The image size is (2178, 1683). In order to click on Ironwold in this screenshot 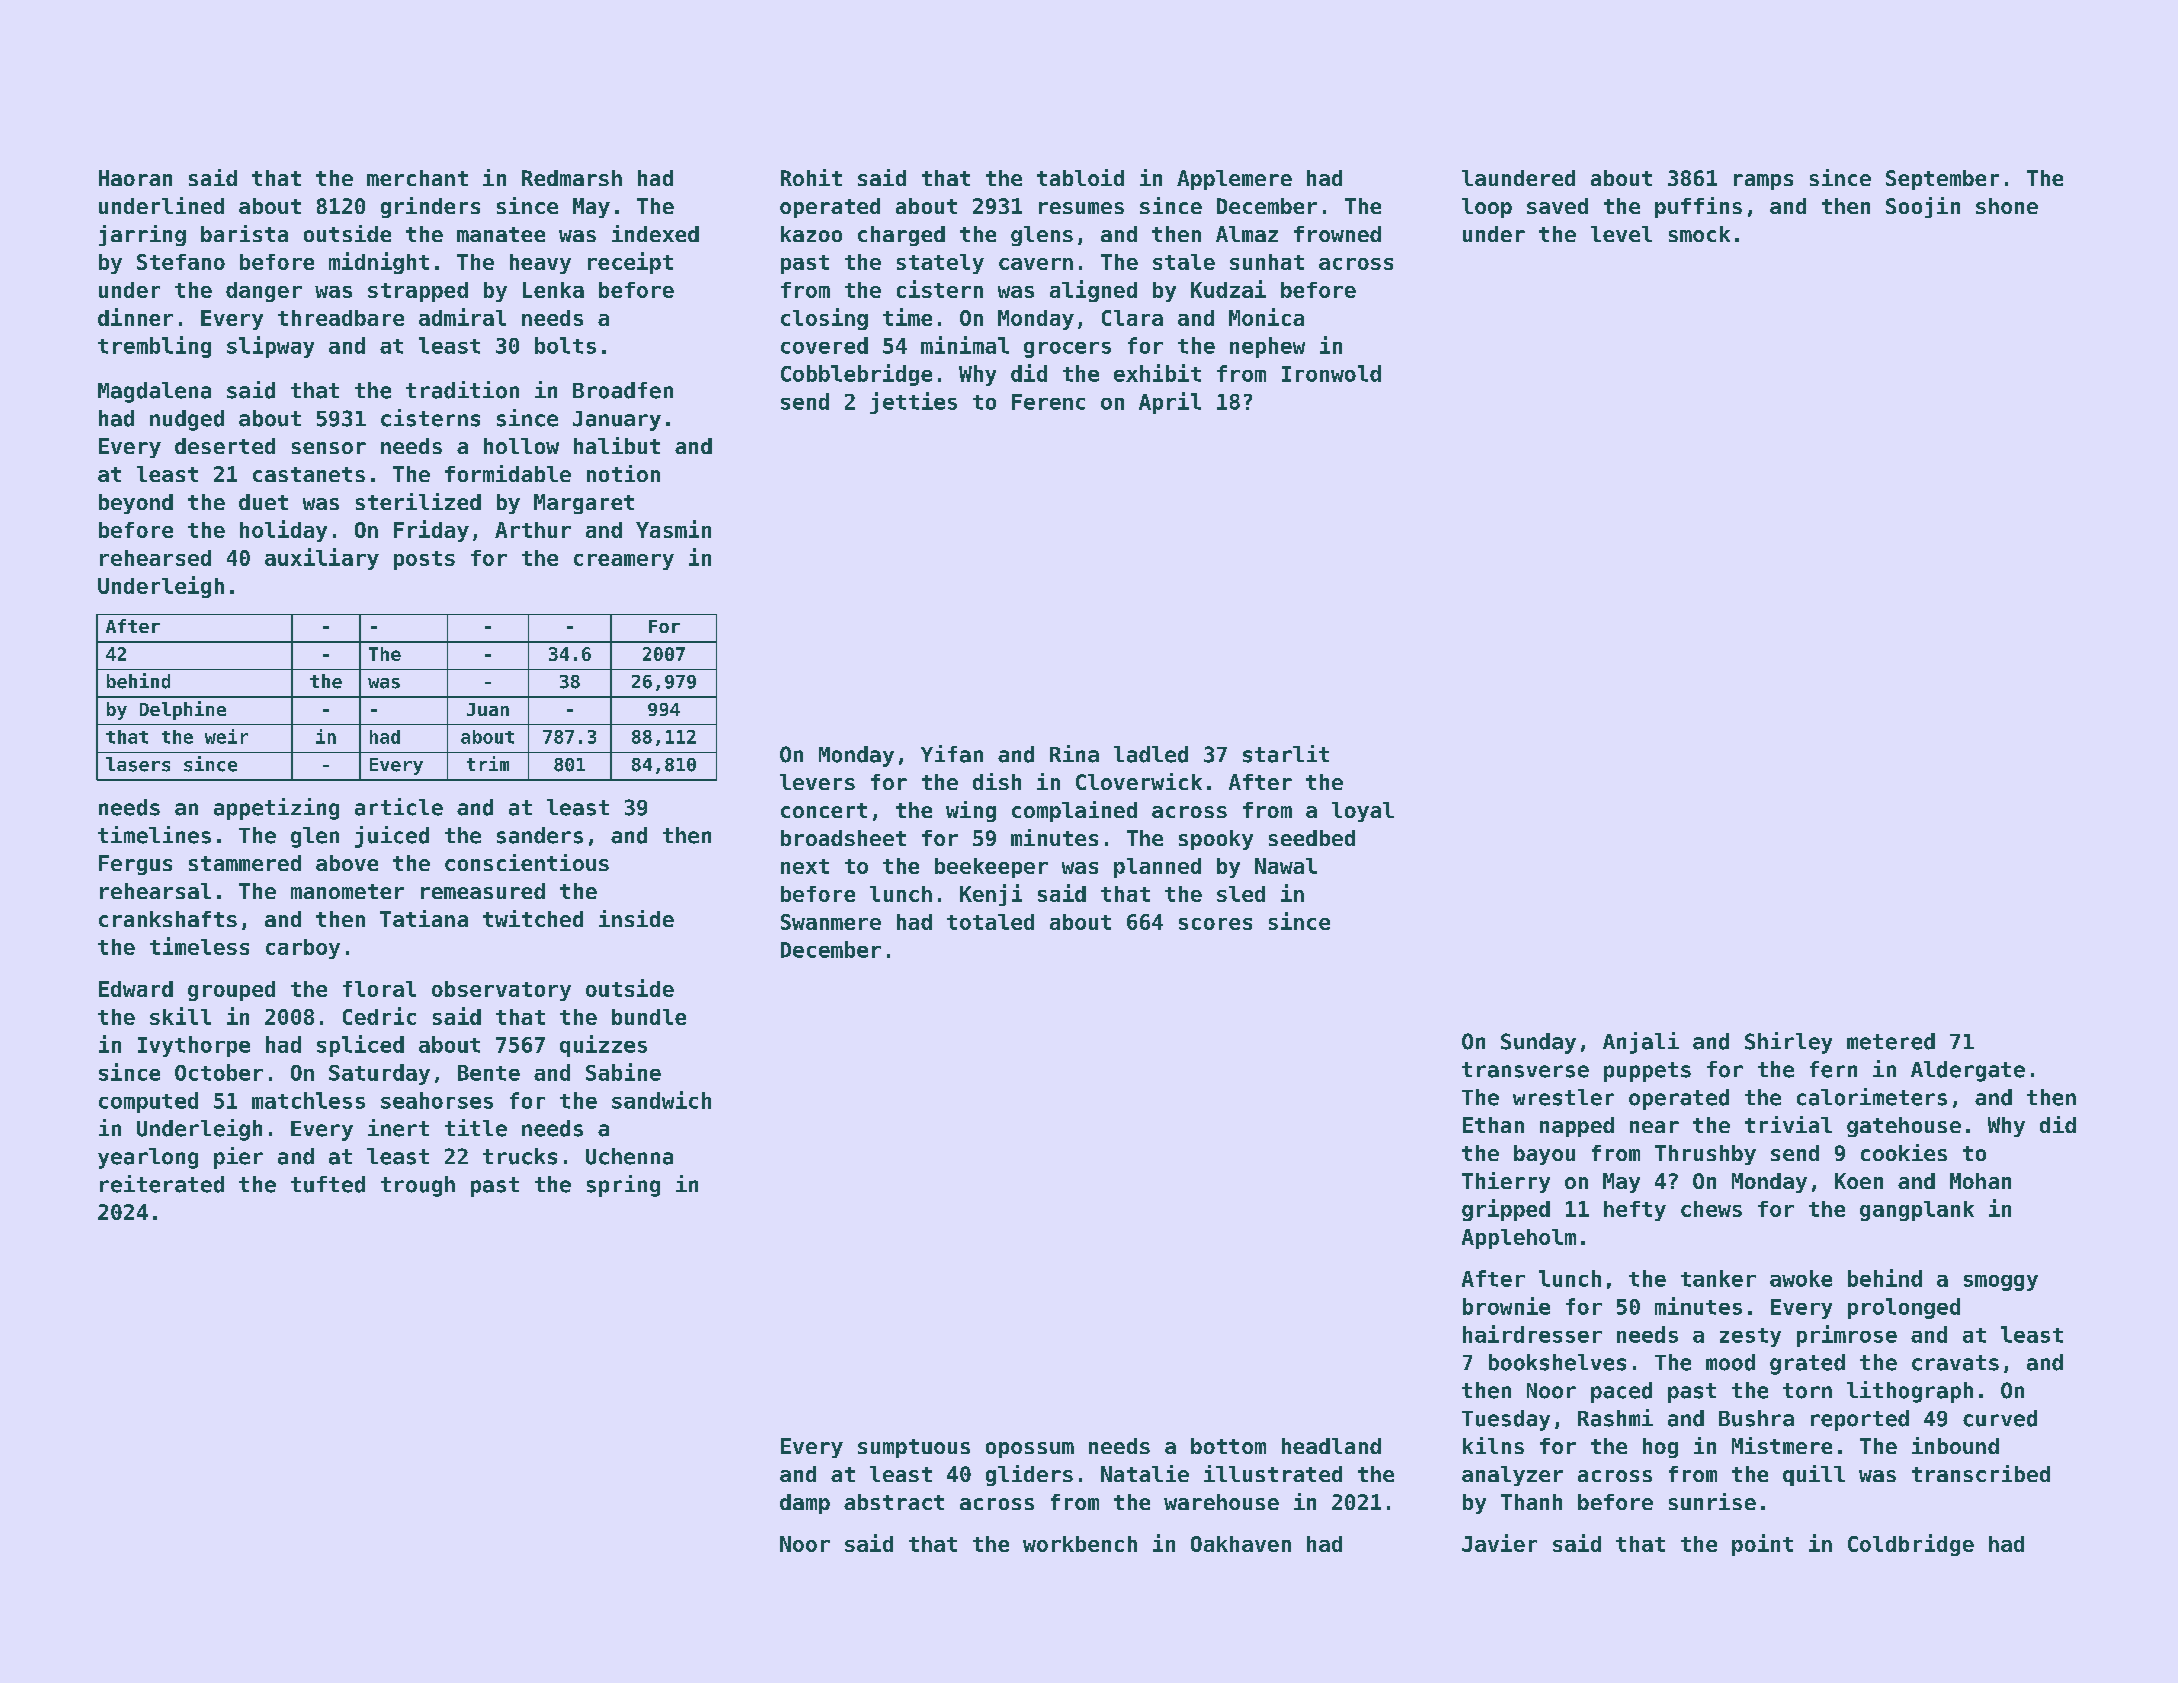, I will do `click(1331, 373)`.
